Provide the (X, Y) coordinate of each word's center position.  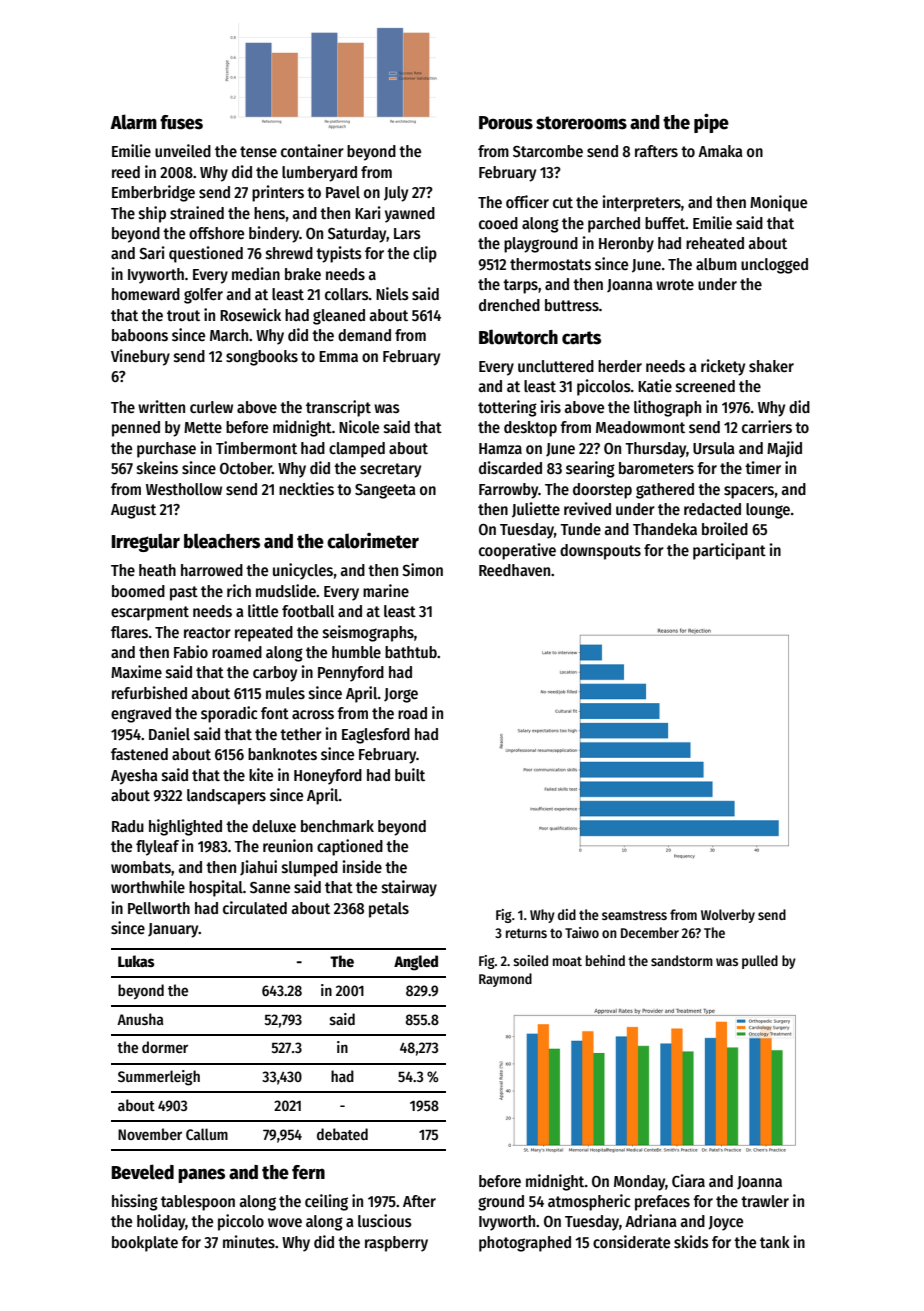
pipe (711, 123)
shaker (771, 366)
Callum (207, 1134)
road (412, 713)
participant (729, 551)
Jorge (401, 695)
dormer (165, 1047)
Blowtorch (518, 337)
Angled (416, 963)
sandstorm (682, 960)
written (161, 406)
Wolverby (728, 916)
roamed (237, 652)
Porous (506, 123)
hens (269, 213)
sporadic (229, 714)
